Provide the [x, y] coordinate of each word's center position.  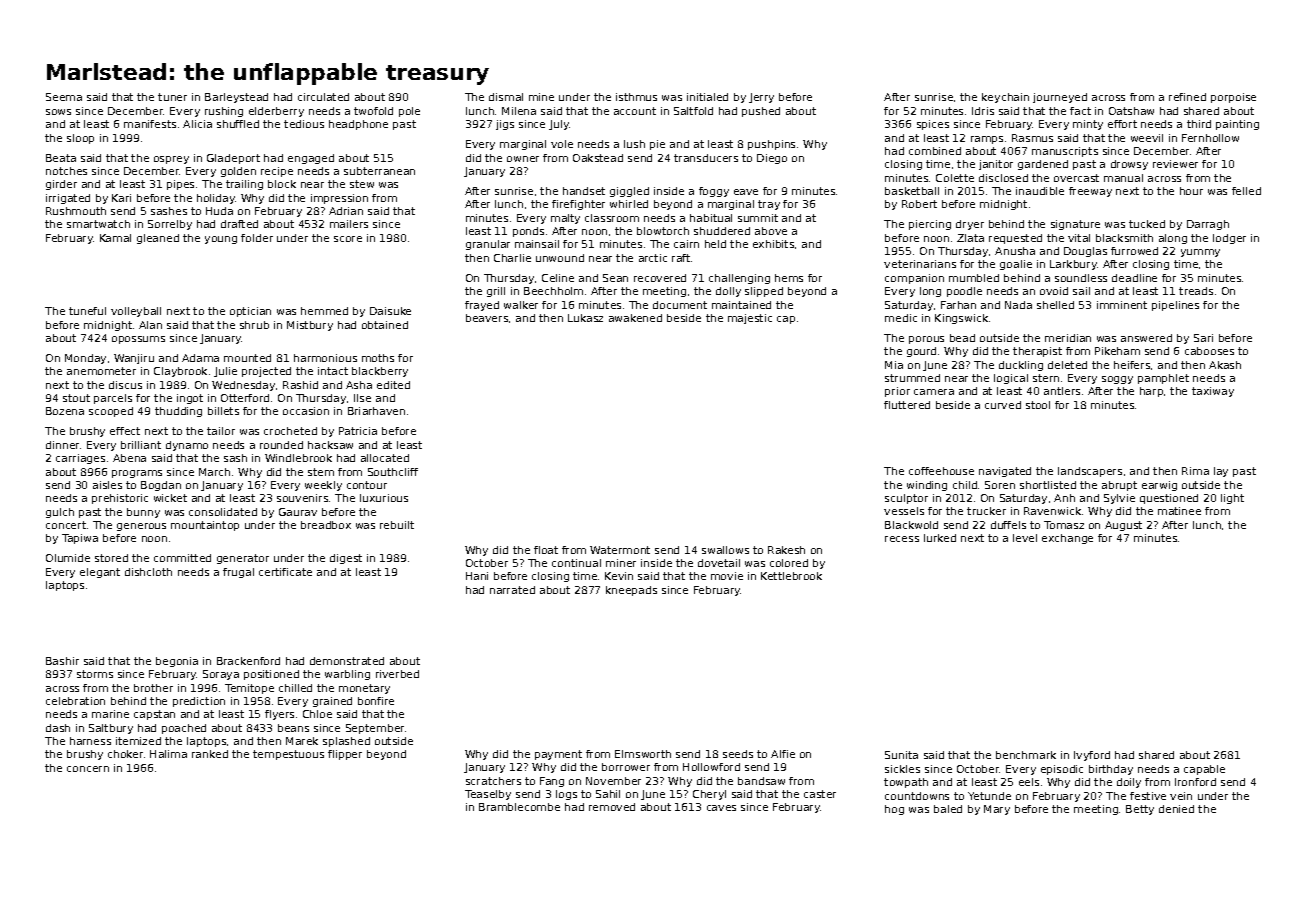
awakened [635, 318]
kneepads [631, 591]
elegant [100, 573]
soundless [1081, 278]
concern [88, 769]
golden [238, 172]
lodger [1229, 239]
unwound [560, 258]
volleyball [136, 312]
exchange [1067, 539]
